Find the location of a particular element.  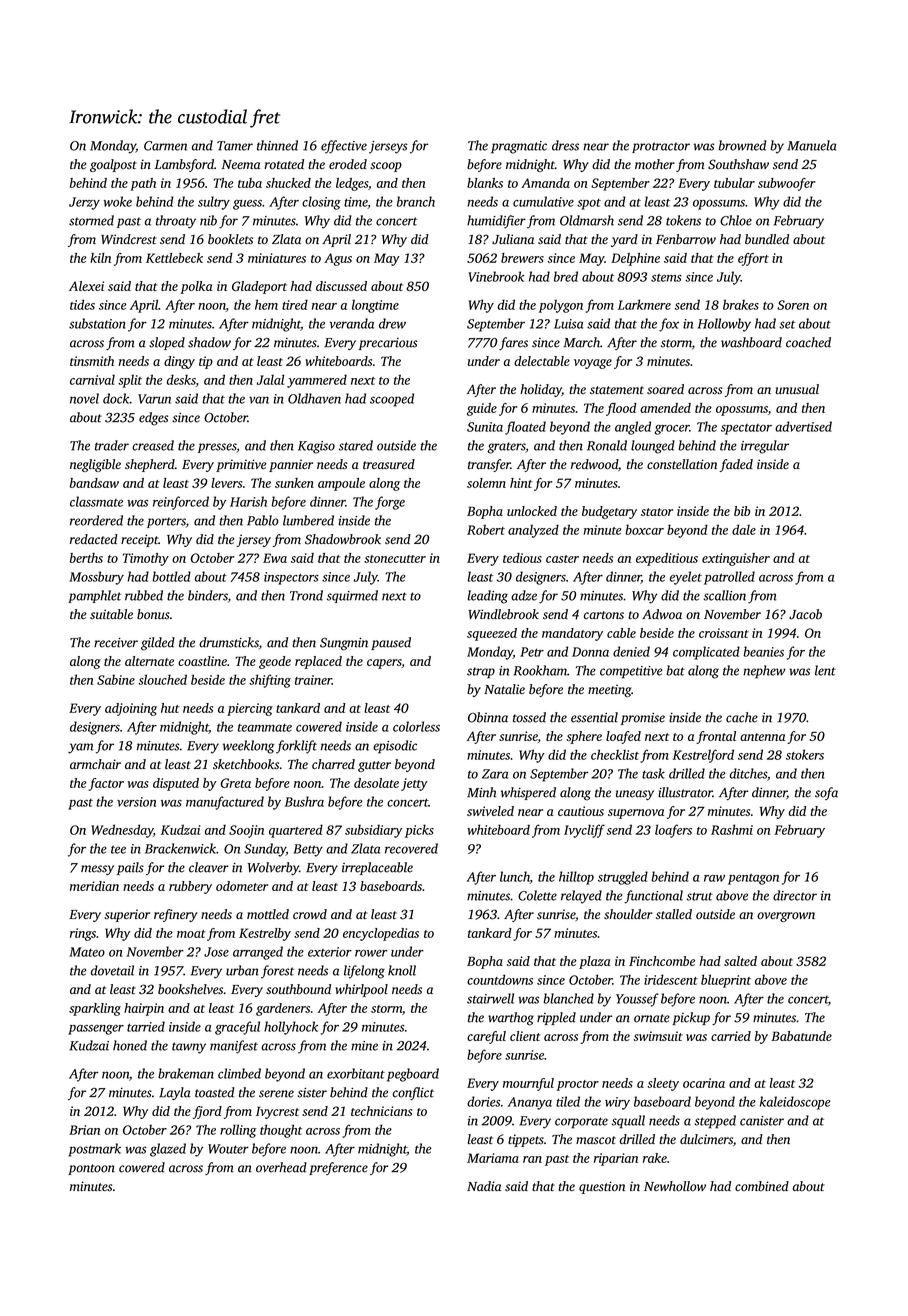

browned is located at coordinates (742, 145).
